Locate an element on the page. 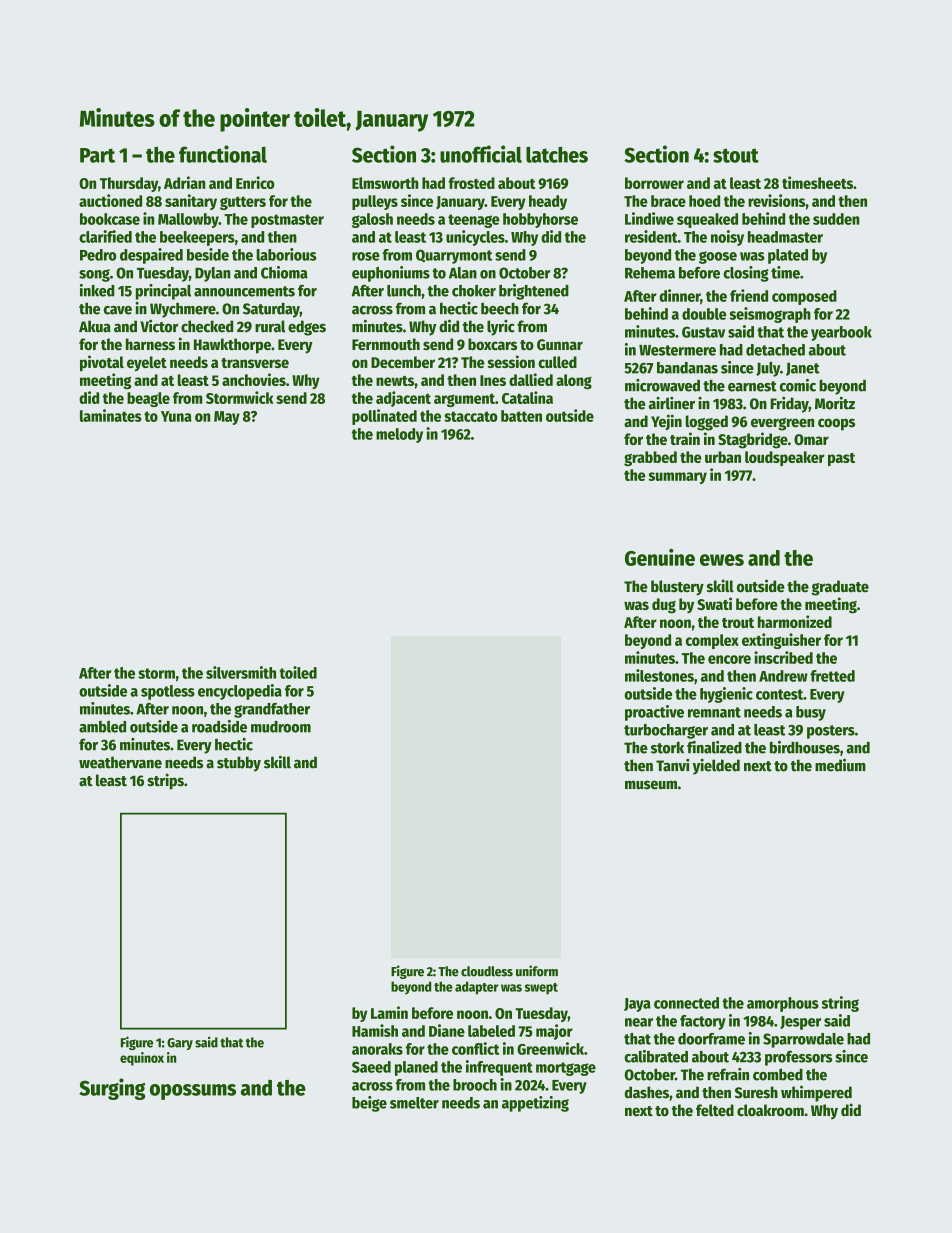 The height and width of the image is (1233, 952). string is located at coordinates (840, 1004).
